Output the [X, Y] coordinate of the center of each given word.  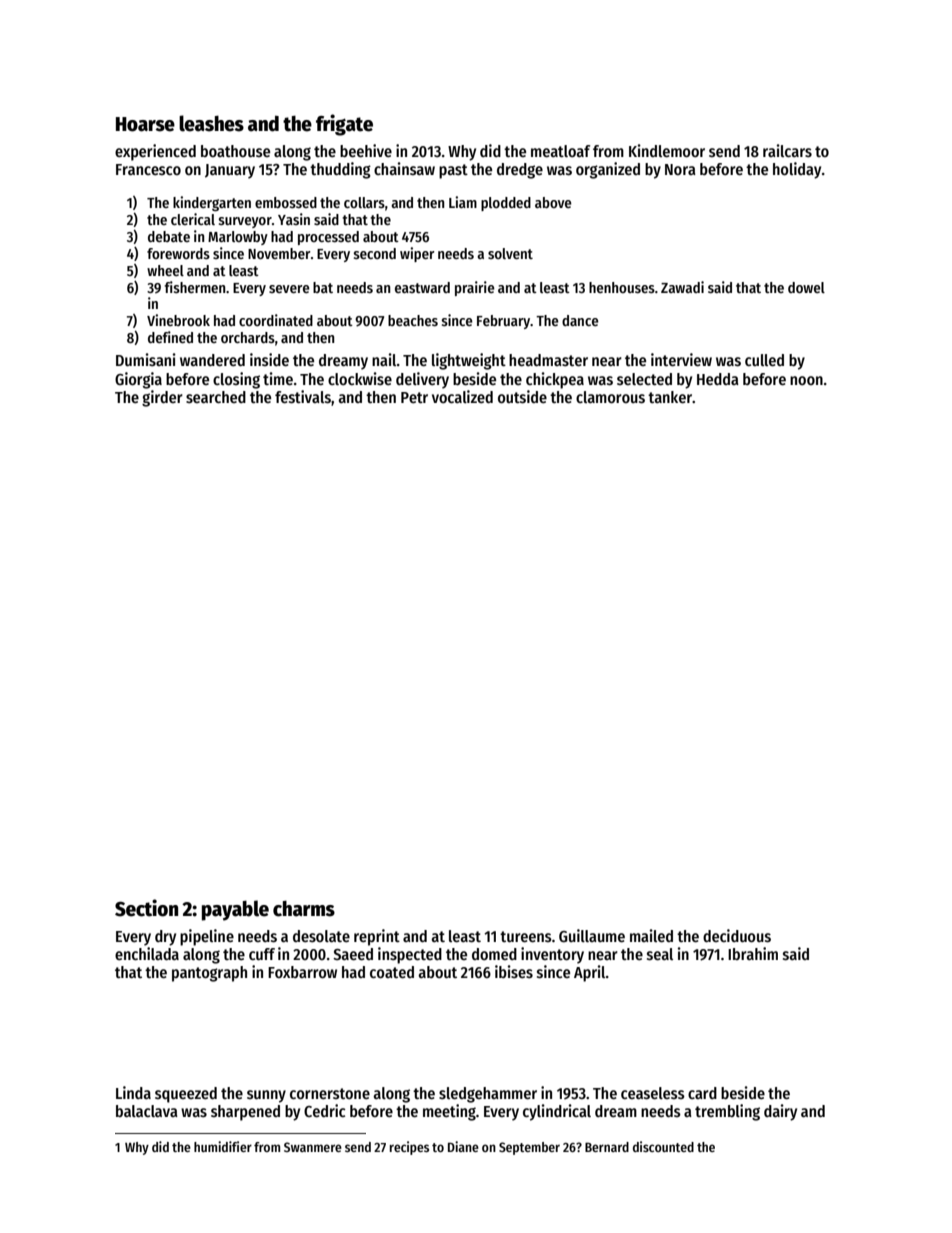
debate [169, 236]
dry [165, 938]
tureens [526, 936]
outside [522, 397]
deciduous [737, 936]
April [590, 973]
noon [806, 380]
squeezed [186, 1095]
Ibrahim [753, 953]
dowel [806, 287]
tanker [670, 397]
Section [146, 908]
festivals [303, 397]
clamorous [610, 397]
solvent [510, 253]
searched [216, 397]
